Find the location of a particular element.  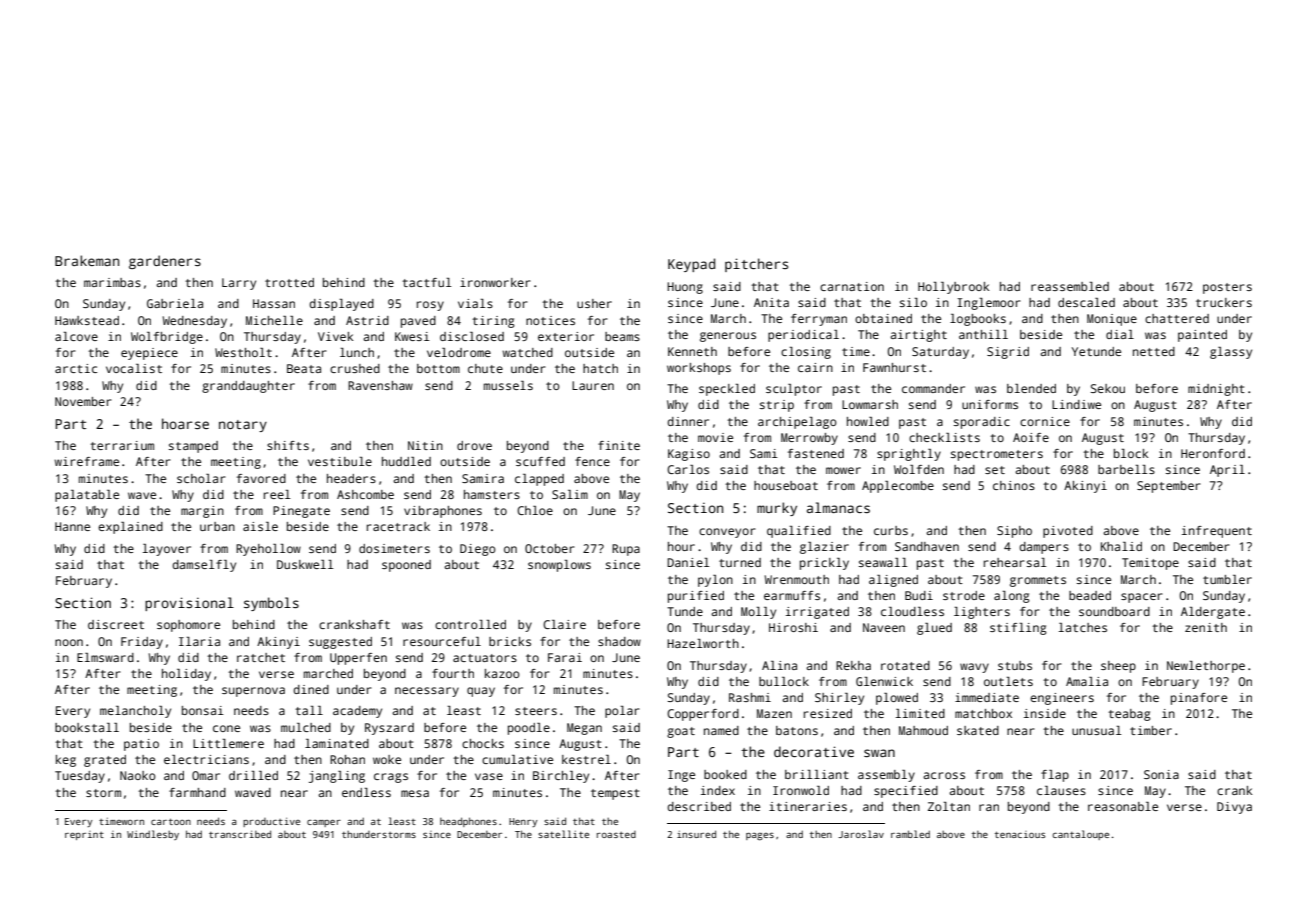

finite is located at coordinates (619, 445).
